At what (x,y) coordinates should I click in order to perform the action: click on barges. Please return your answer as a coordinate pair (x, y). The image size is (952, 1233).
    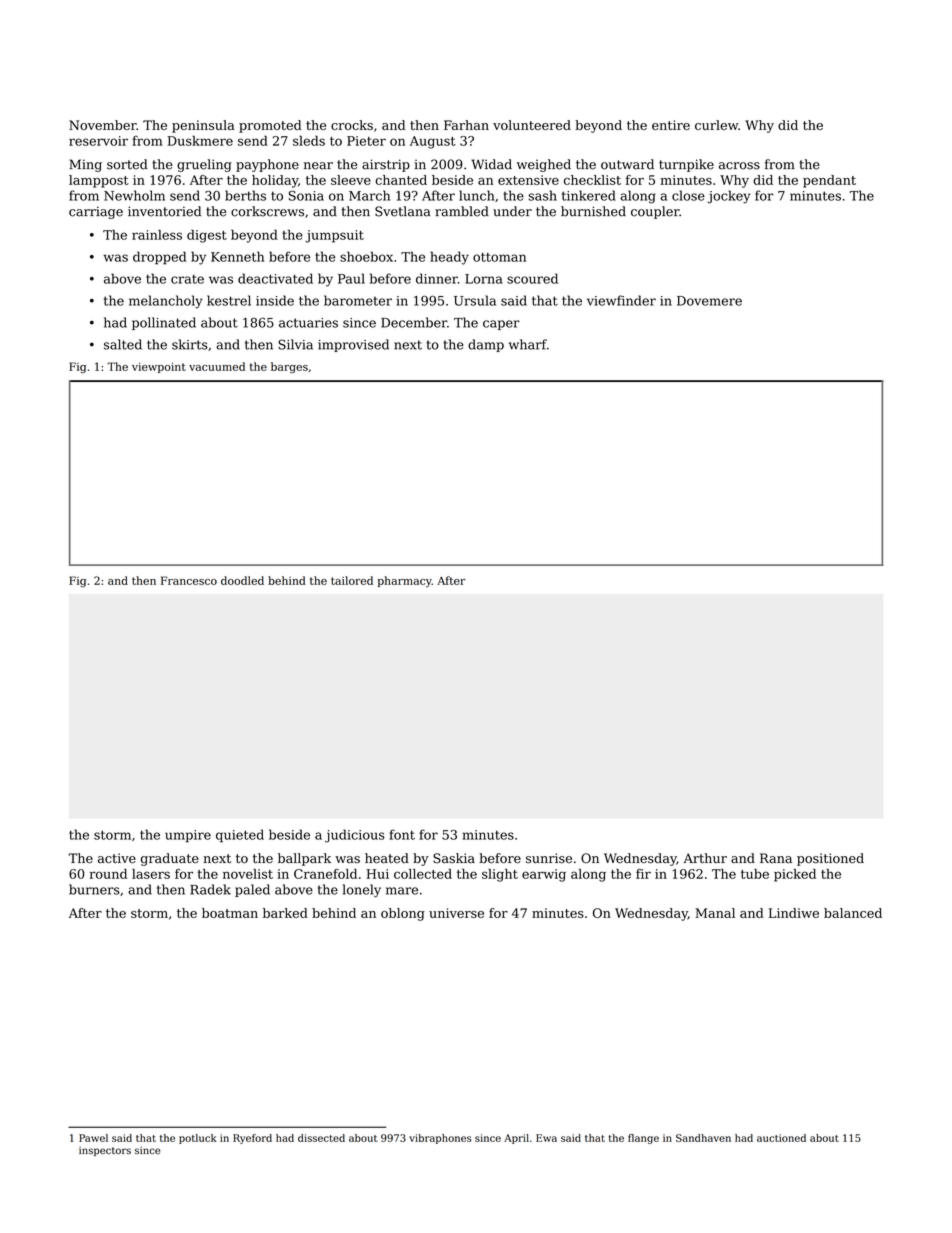
    Looking at the image, I should click on (289, 367).
